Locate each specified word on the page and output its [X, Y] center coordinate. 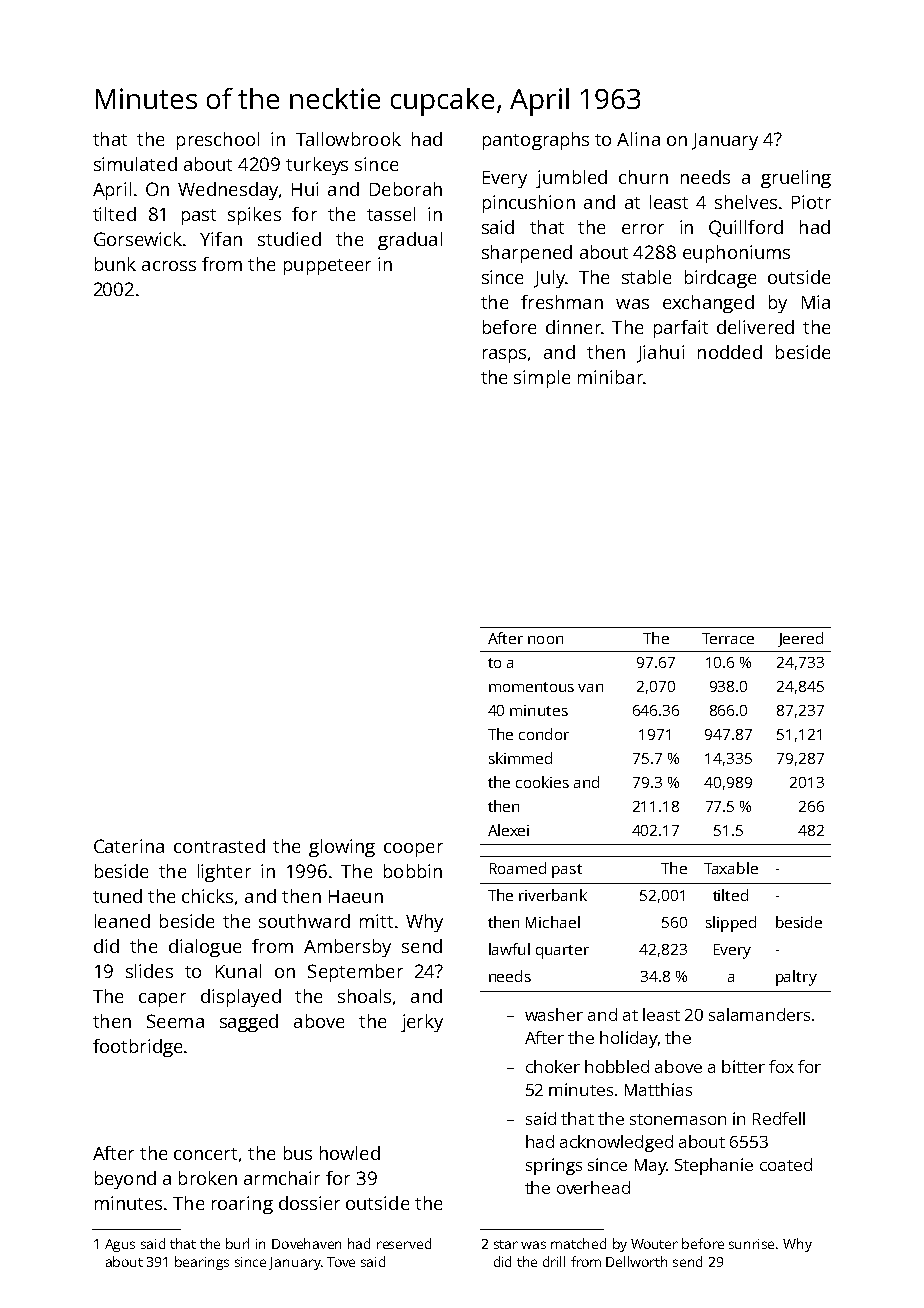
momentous [531, 687]
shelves [746, 202]
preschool [218, 141]
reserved [404, 1243]
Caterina [129, 846]
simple [542, 379]
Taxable [731, 868]
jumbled [571, 179]
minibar [610, 377]
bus [298, 1153]
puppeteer [327, 267]
